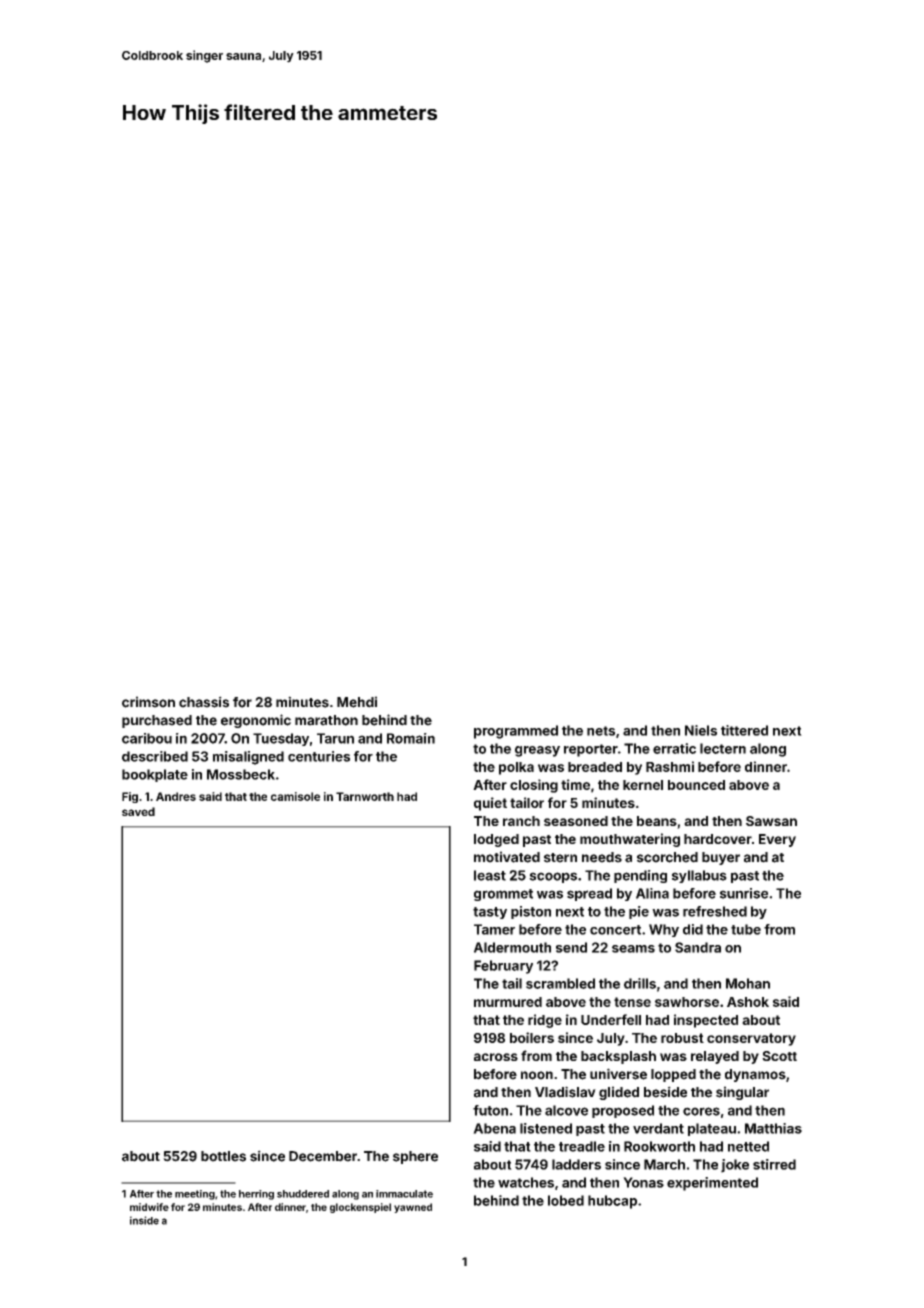 The image size is (924, 1308). I want to click on Niels, so click(701, 730).
